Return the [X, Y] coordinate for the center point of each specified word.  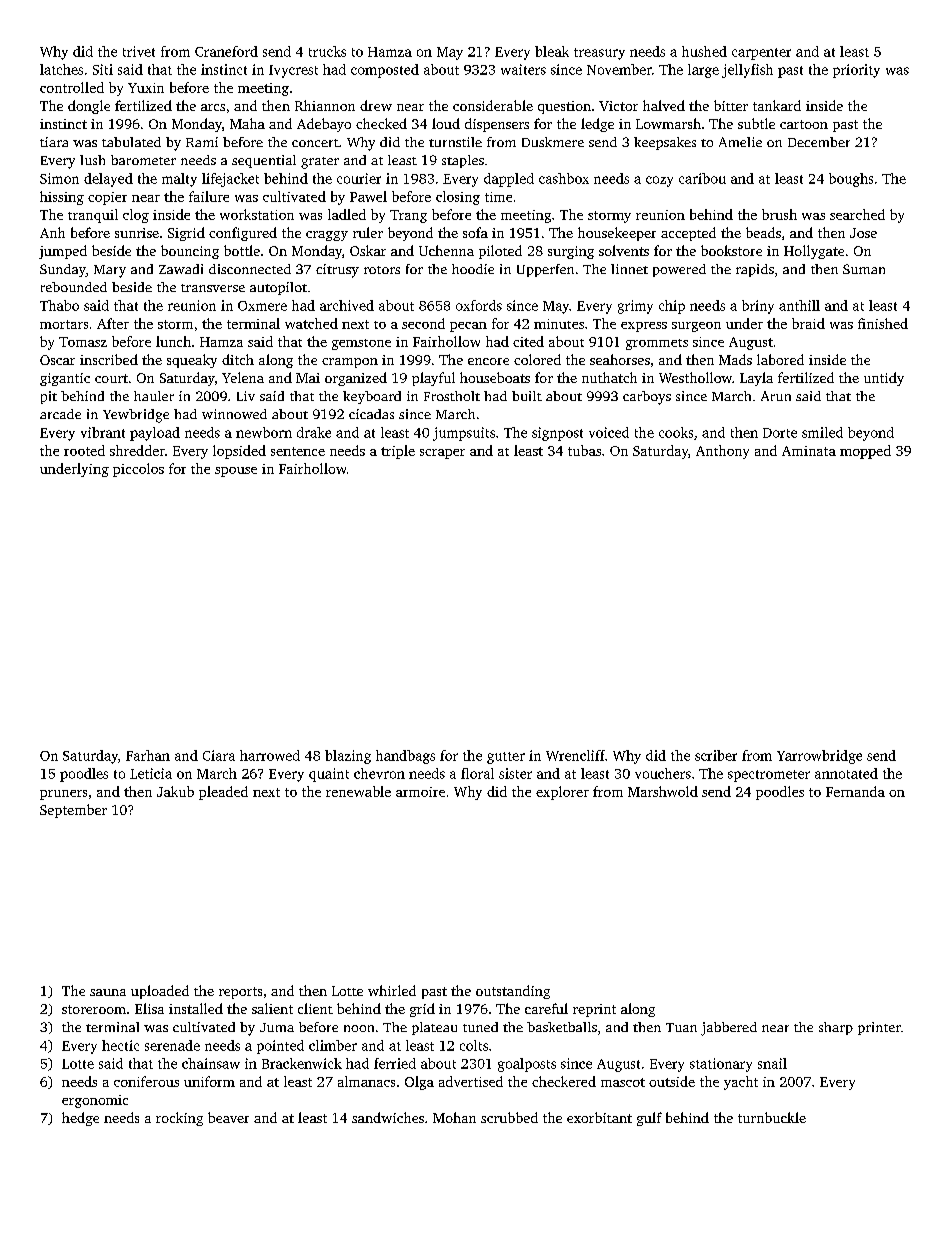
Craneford [226, 51]
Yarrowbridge [819, 757]
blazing [348, 757]
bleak [552, 51]
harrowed [270, 755]
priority [856, 71]
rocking [179, 1119]
